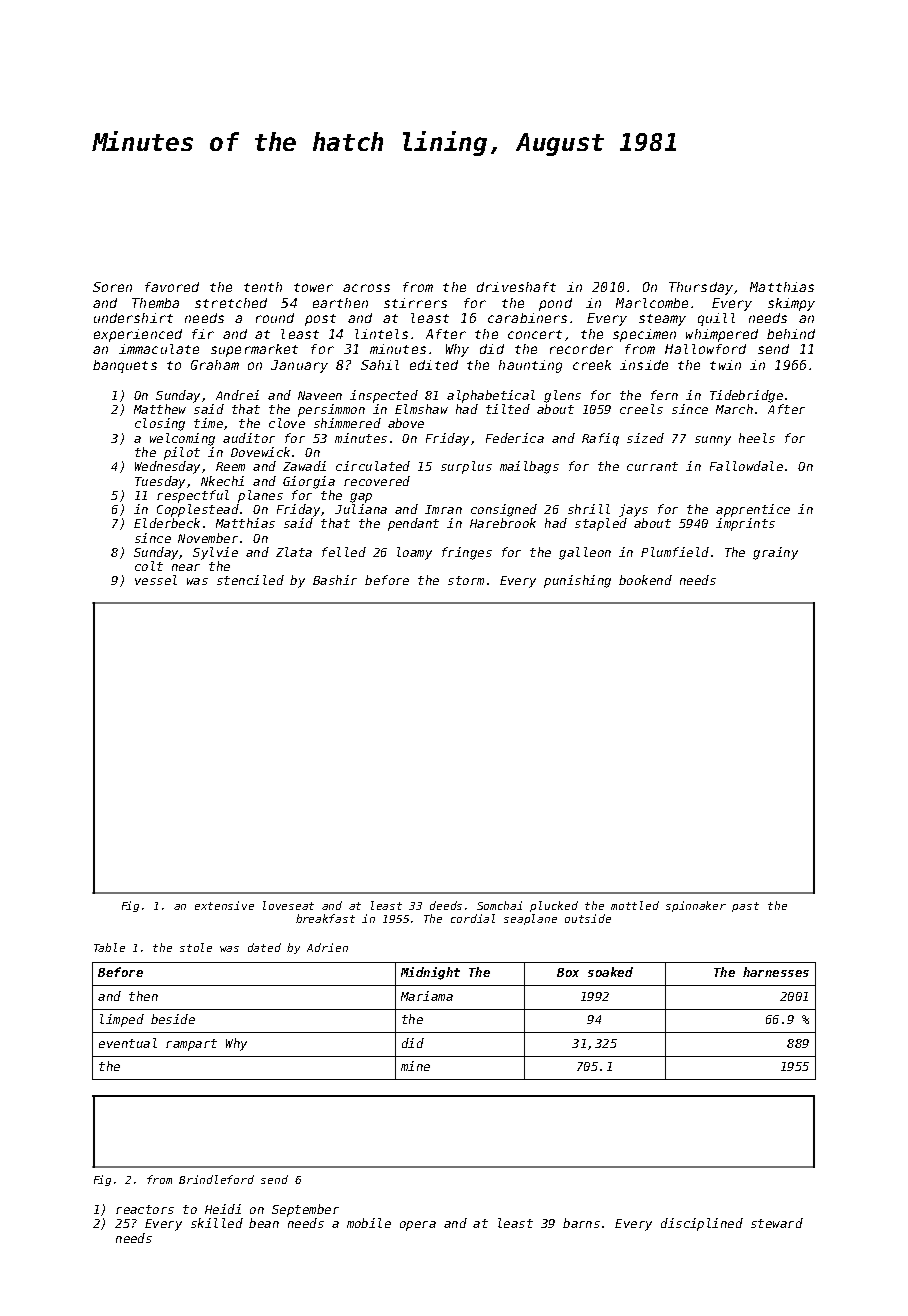  Describe the element at coordinates (288, 905) in the image. I see `loveseat` at that location.
